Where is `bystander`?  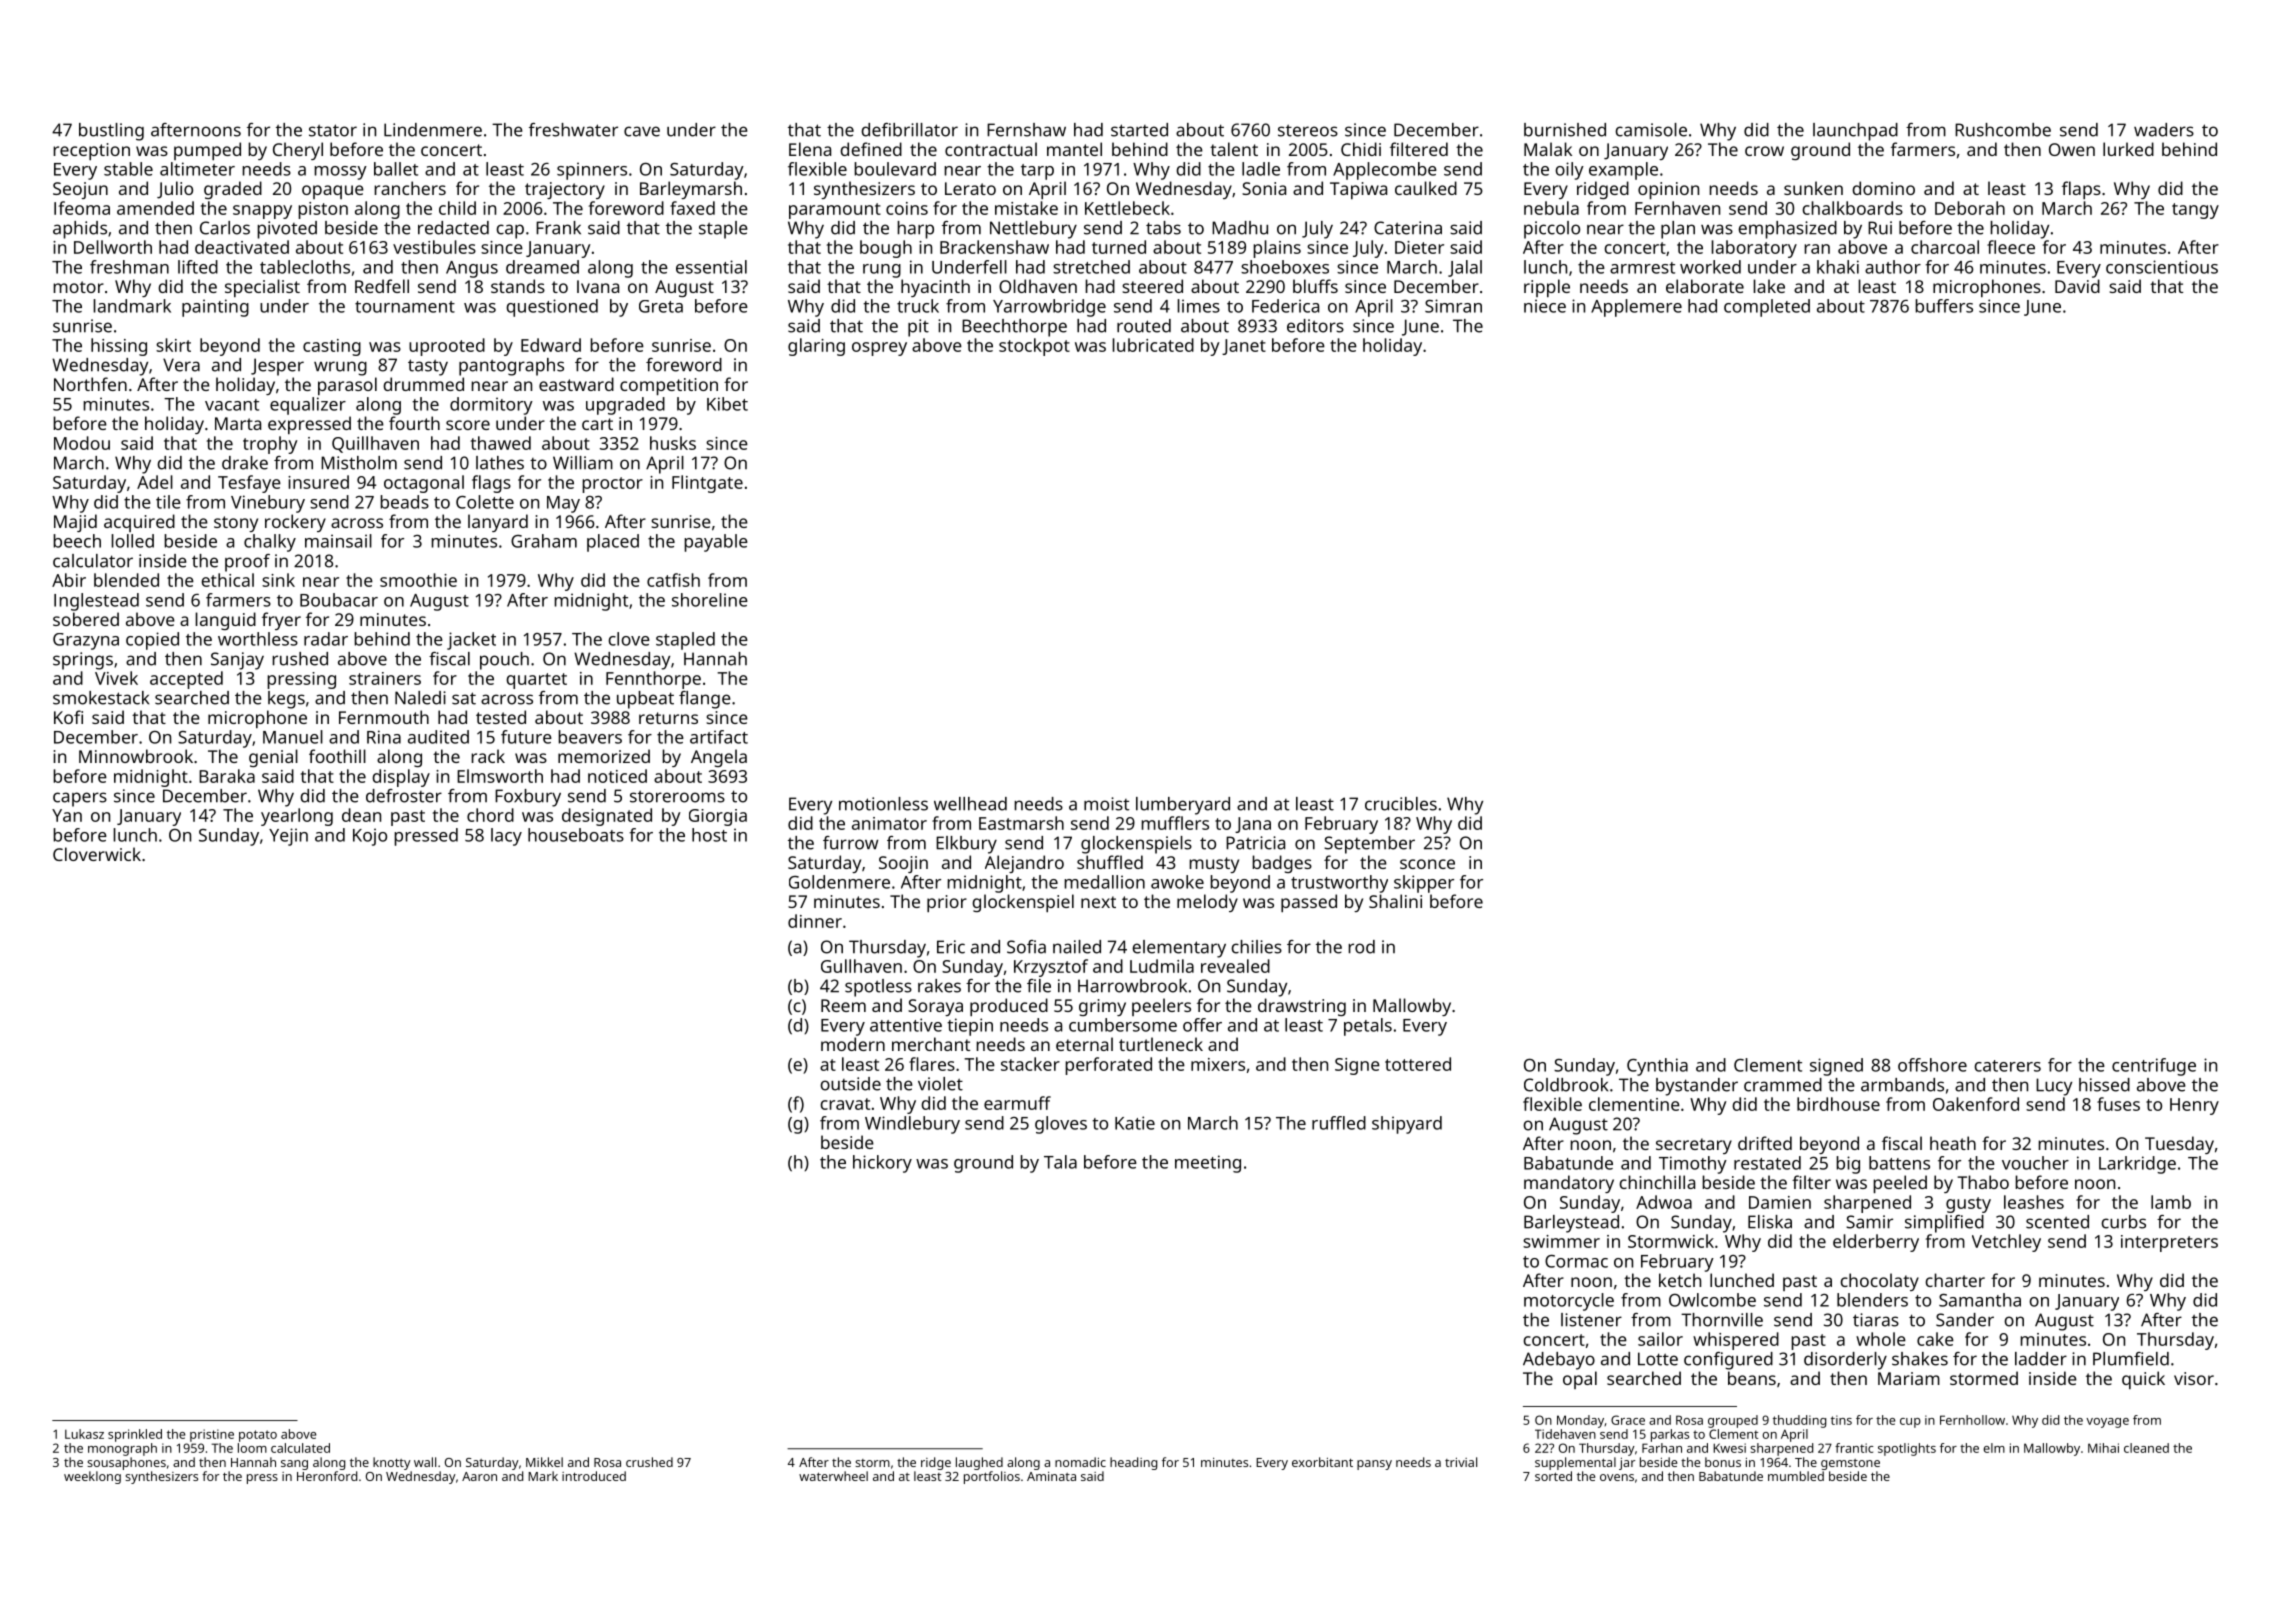 bystander is located at coordinates (1697, 1087).
